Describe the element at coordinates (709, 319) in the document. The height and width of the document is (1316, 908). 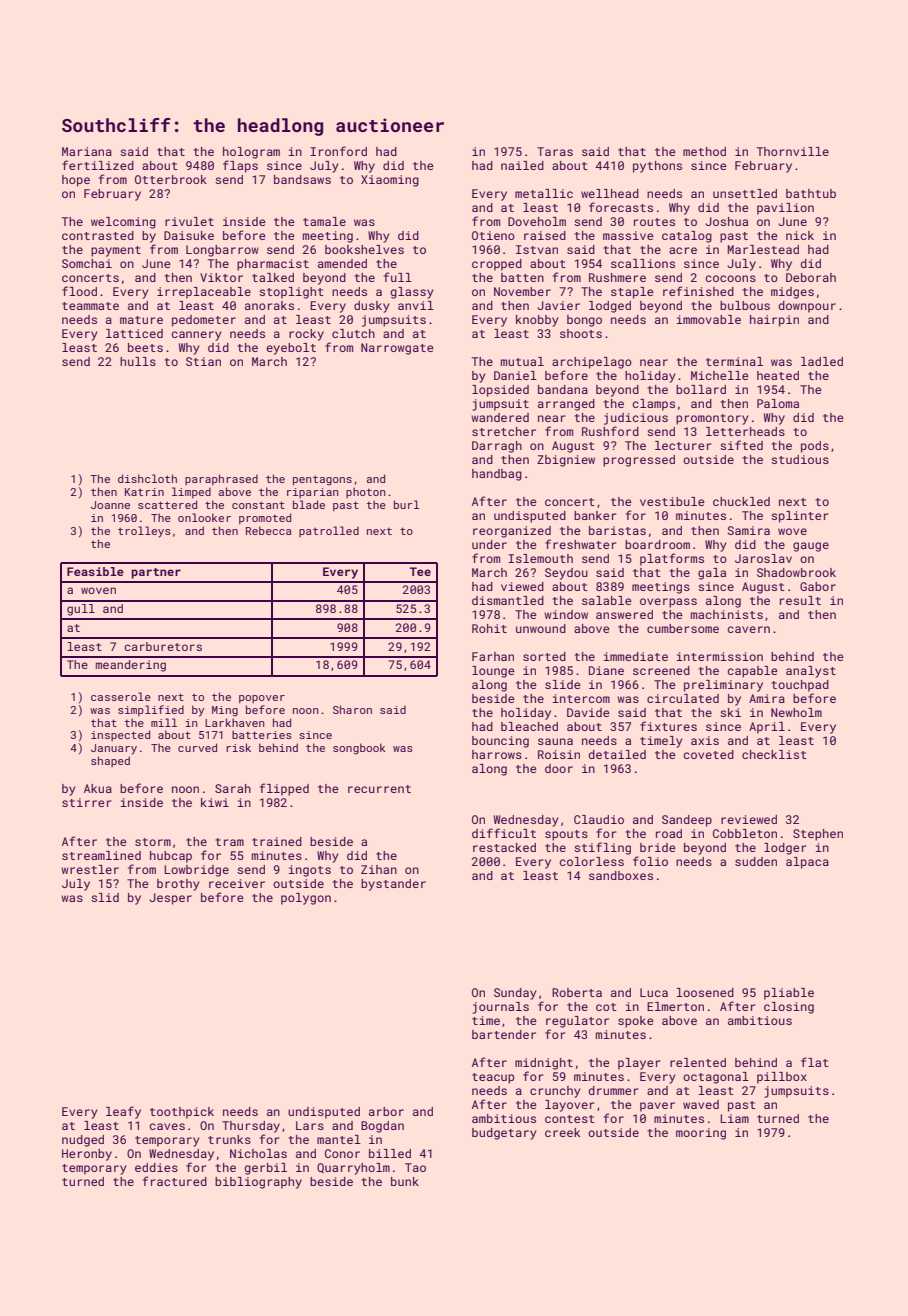
I see `immovable` at that location.
